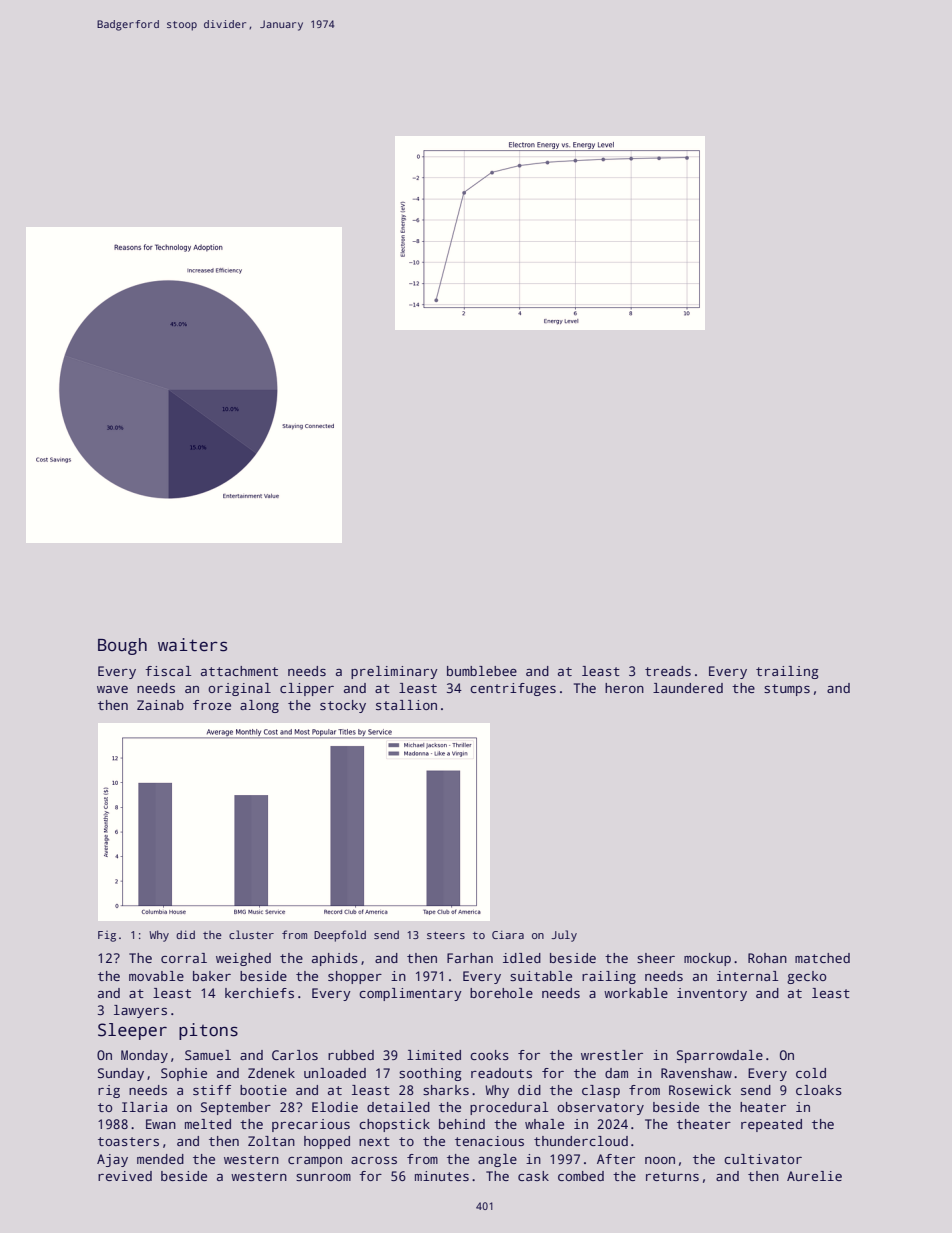 This image has width=952, height=1233. I want to click on bootie, so click(263, 1090).
